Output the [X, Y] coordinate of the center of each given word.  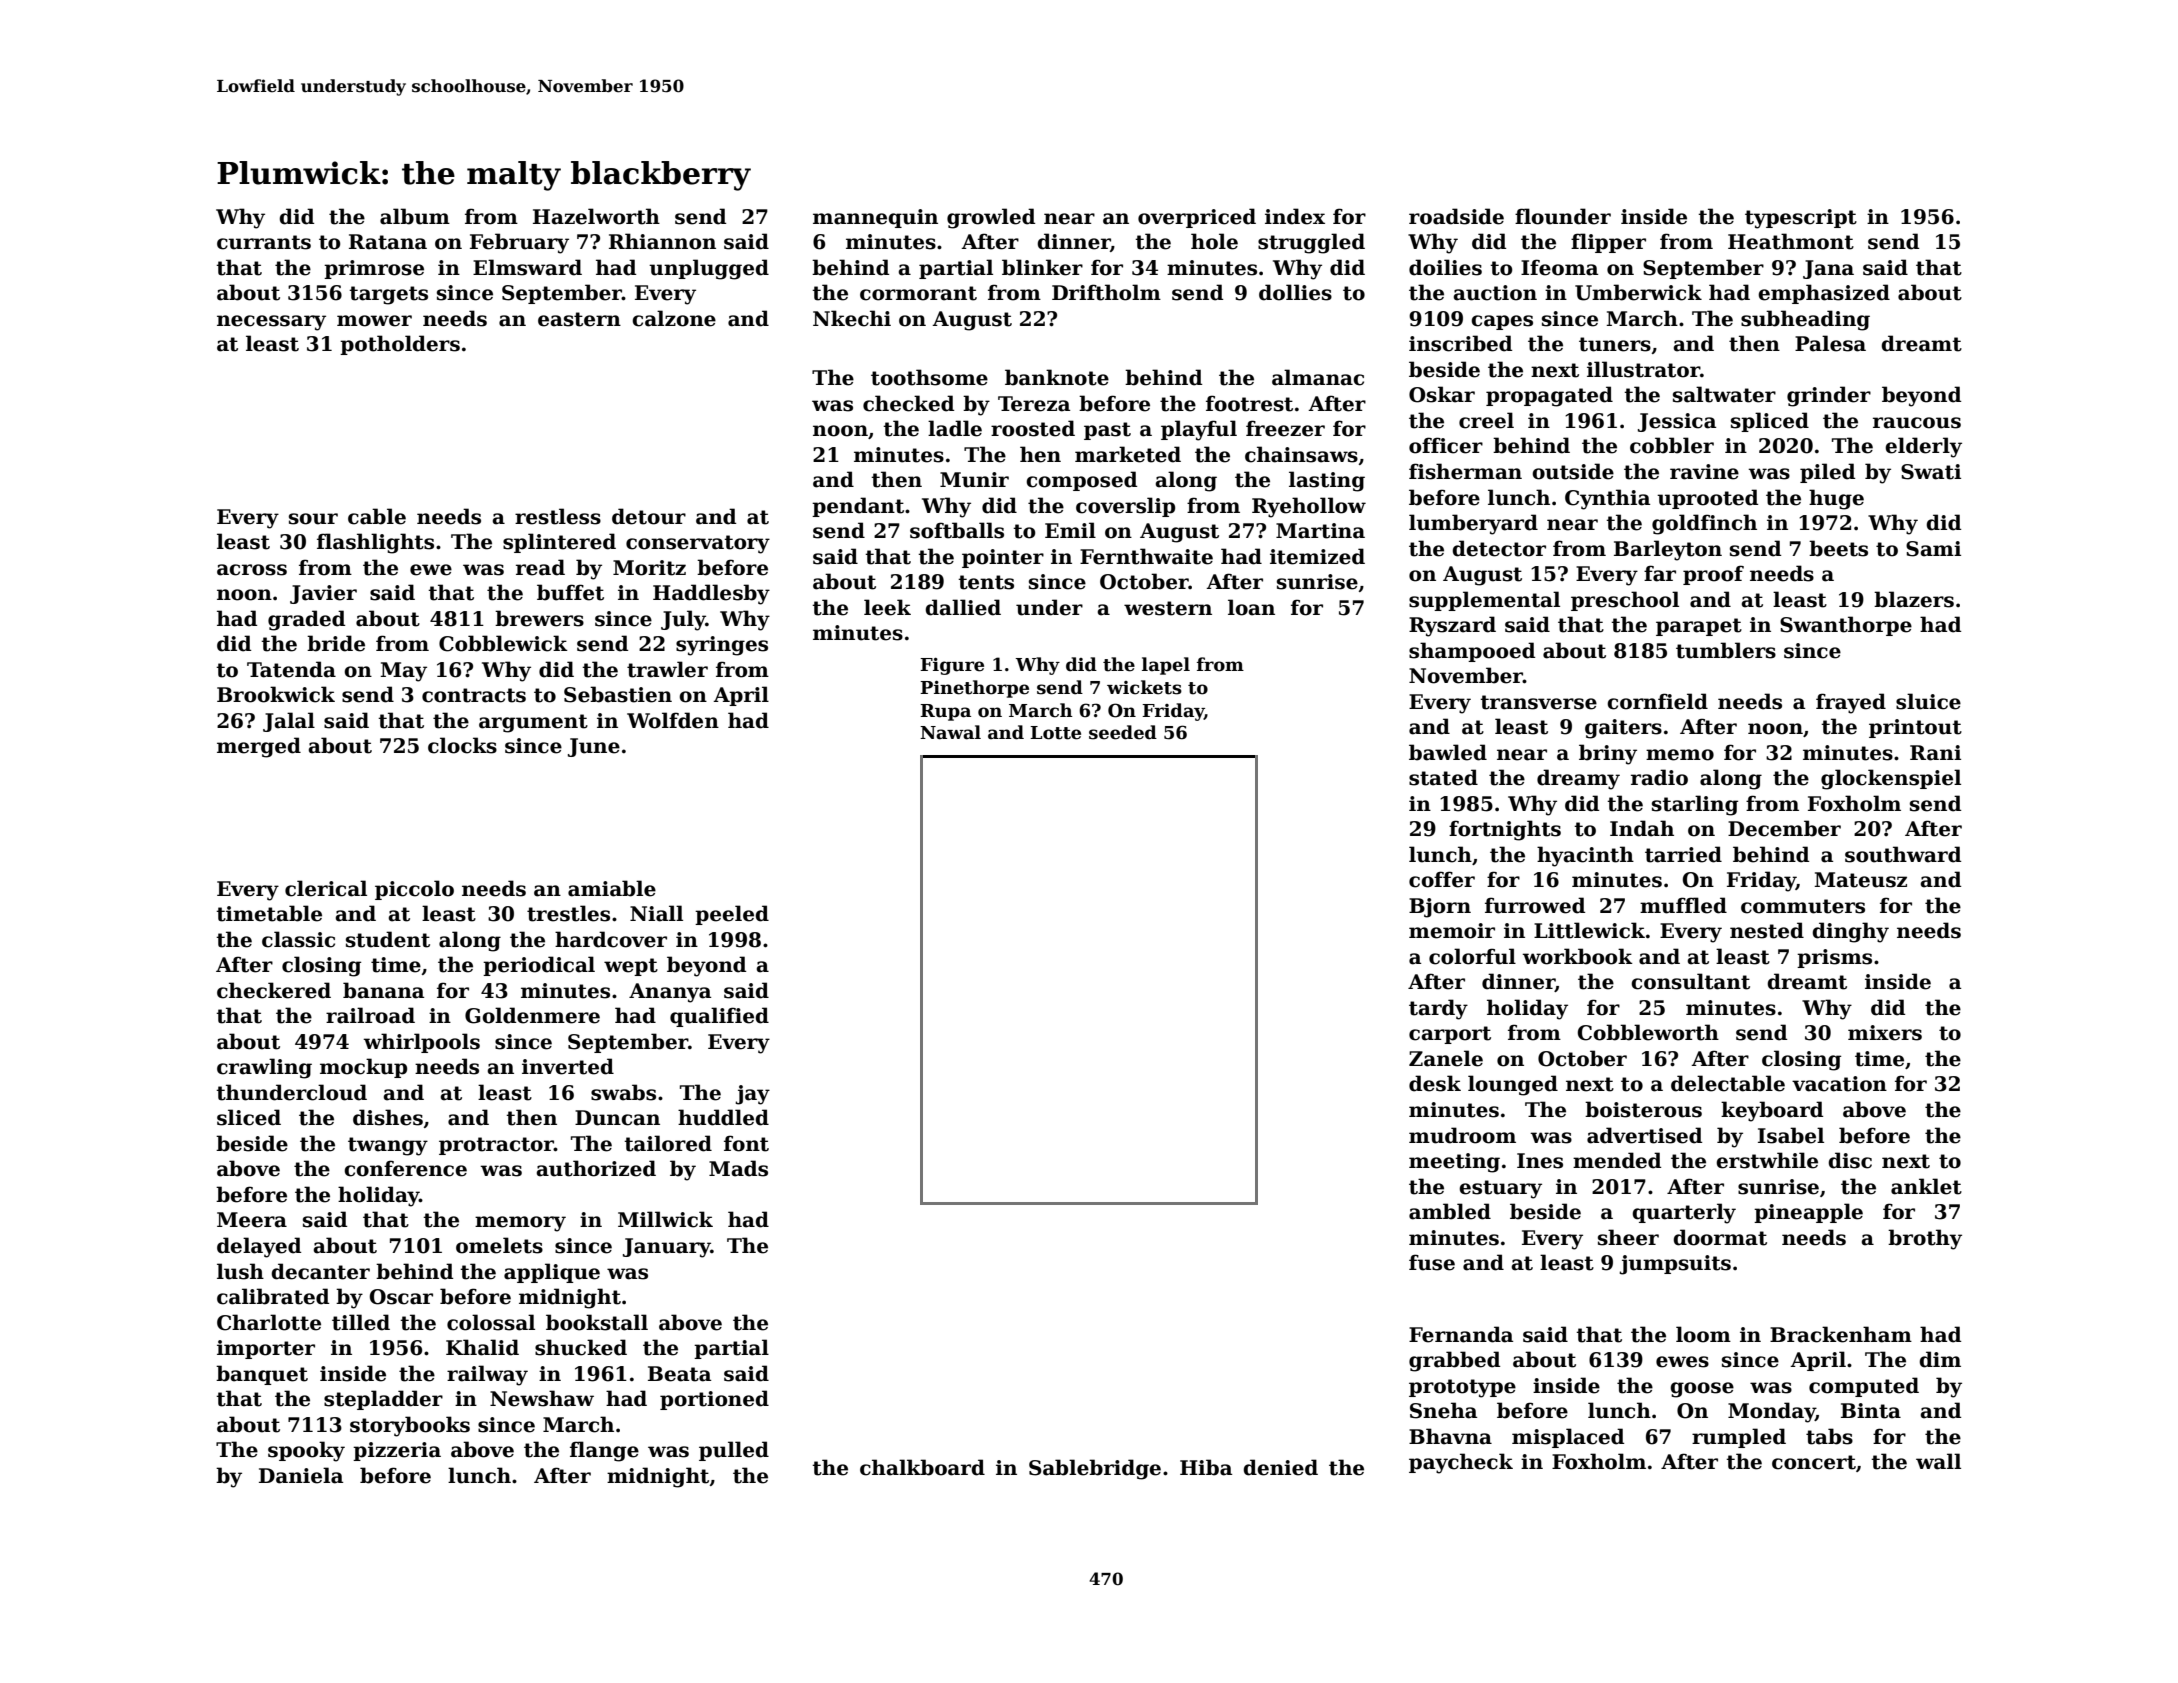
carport [1450, 1035]
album [415, 216]
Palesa [1830, 343]
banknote [1057, 377]
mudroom [1462, 1135]
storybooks [410, 1426]
